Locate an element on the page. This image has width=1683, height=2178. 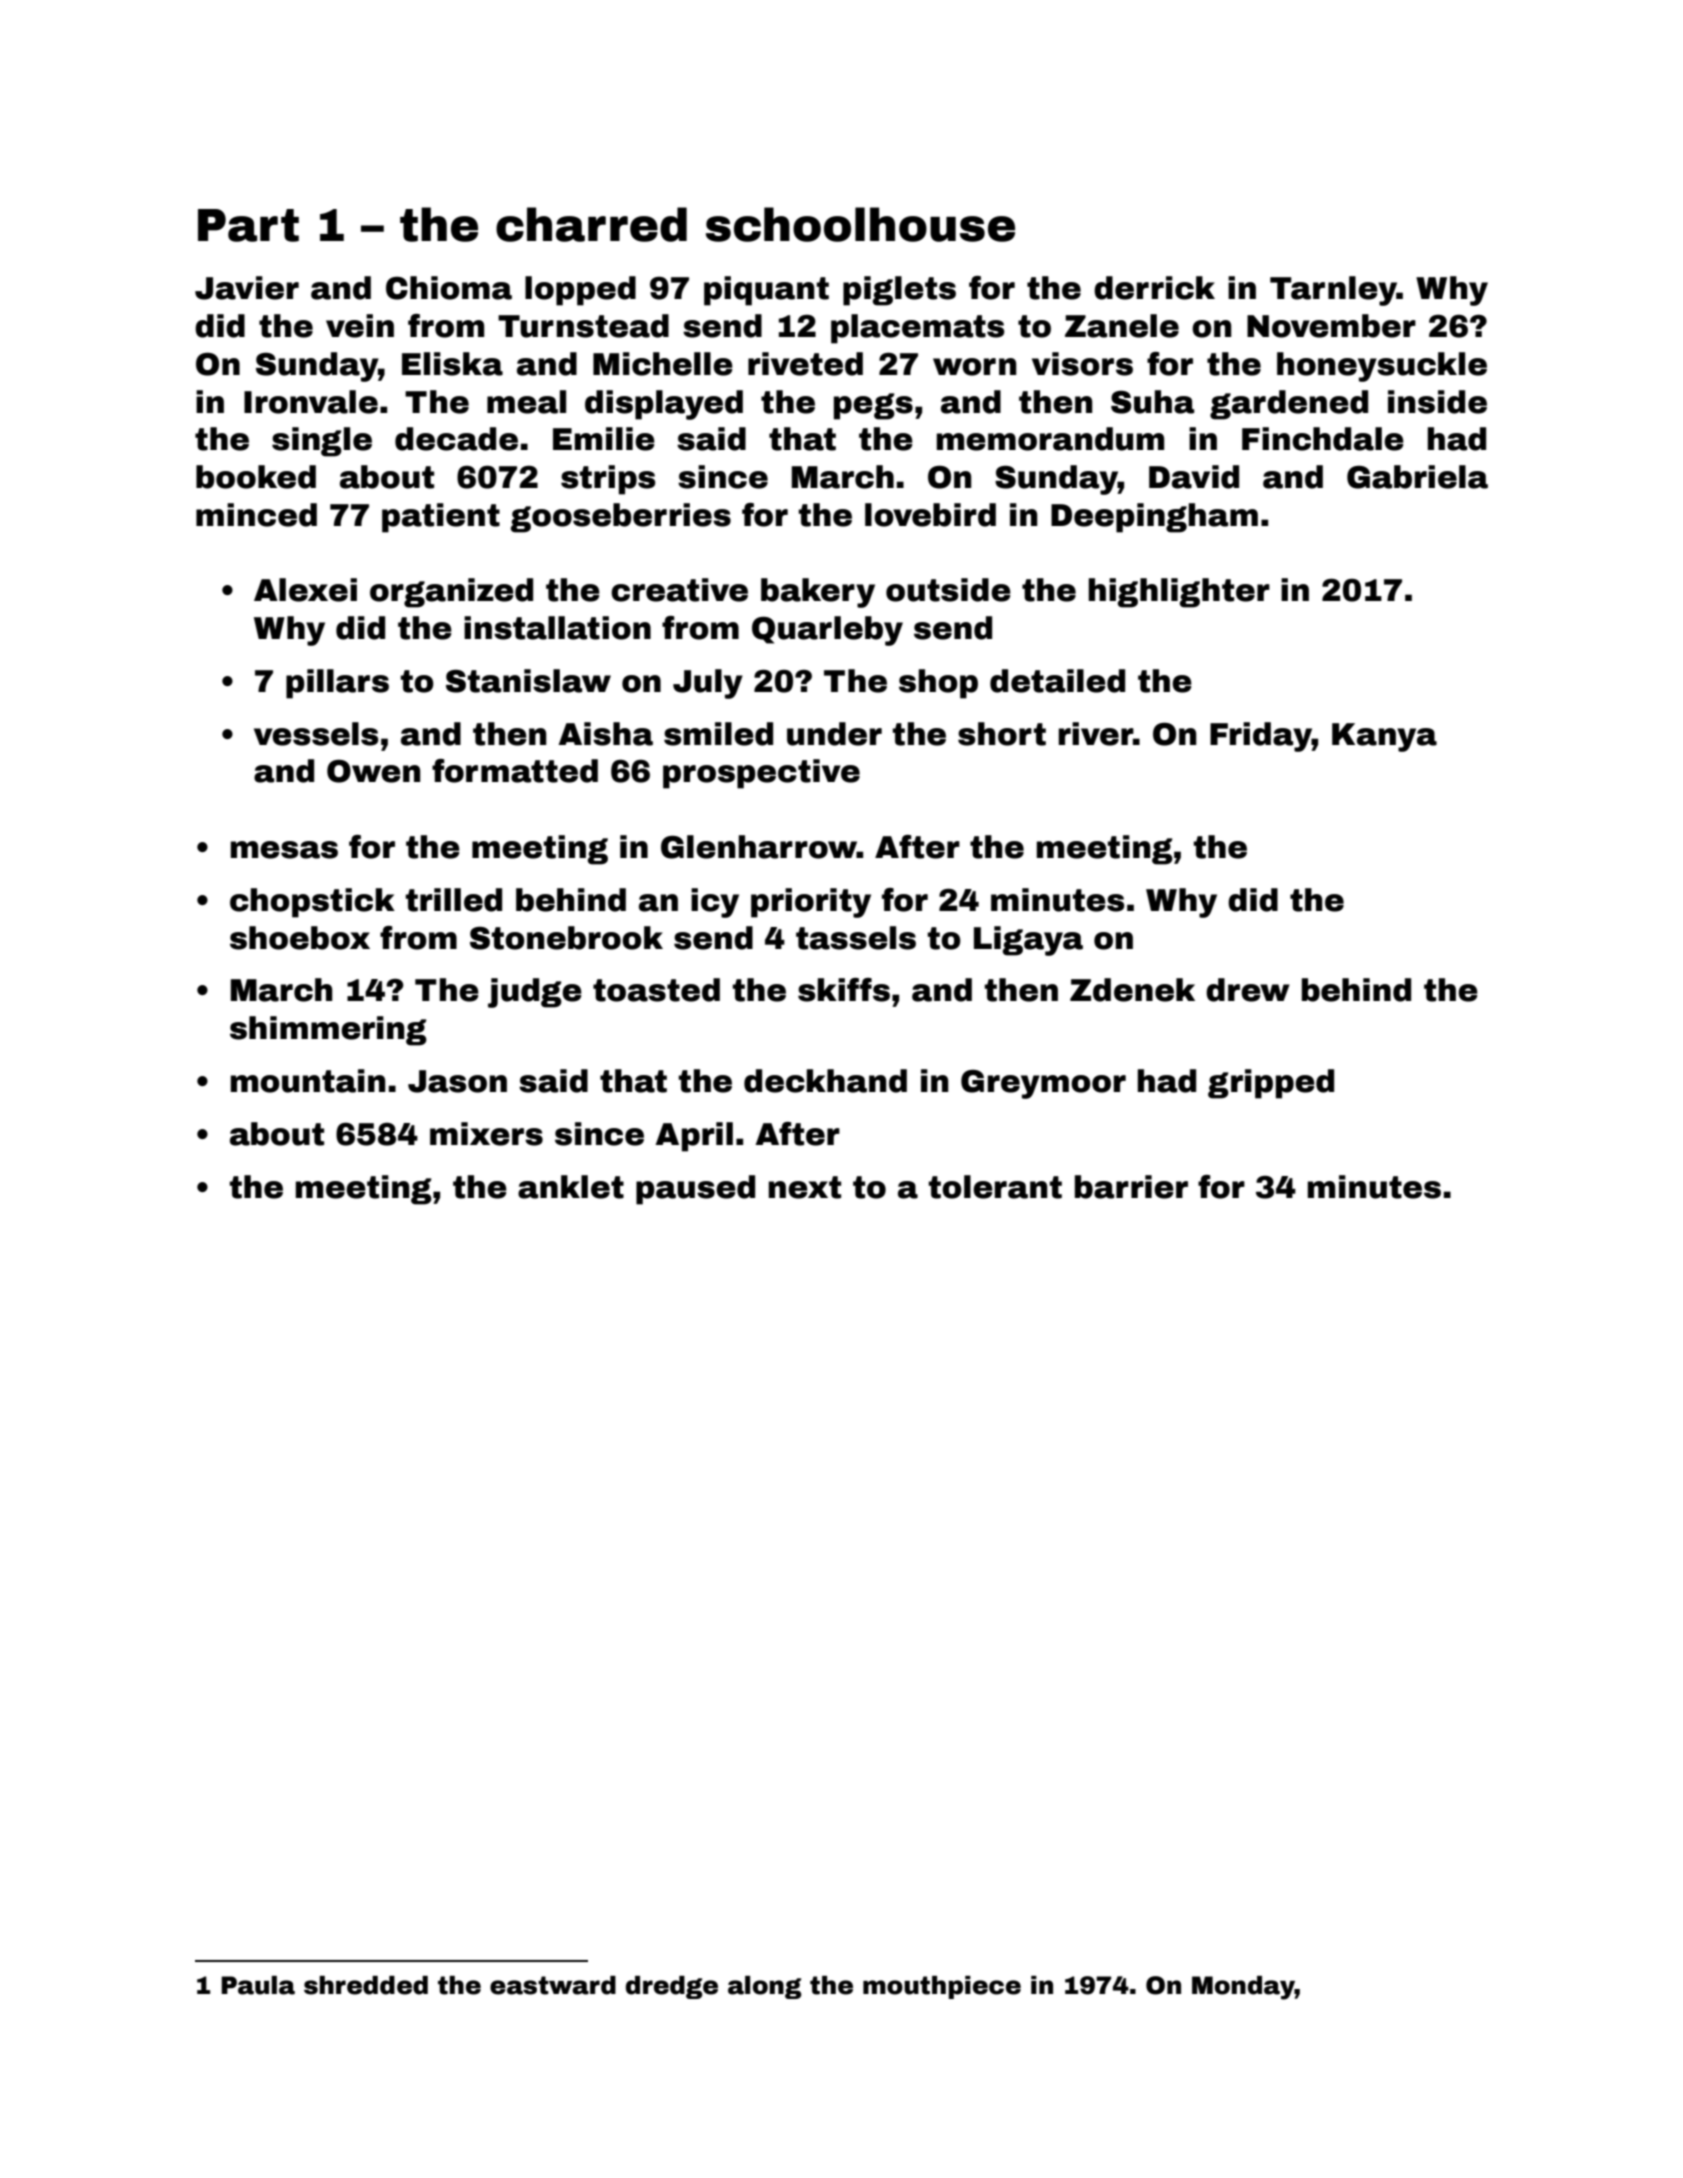
Part is located at coordinates (248, 225).
